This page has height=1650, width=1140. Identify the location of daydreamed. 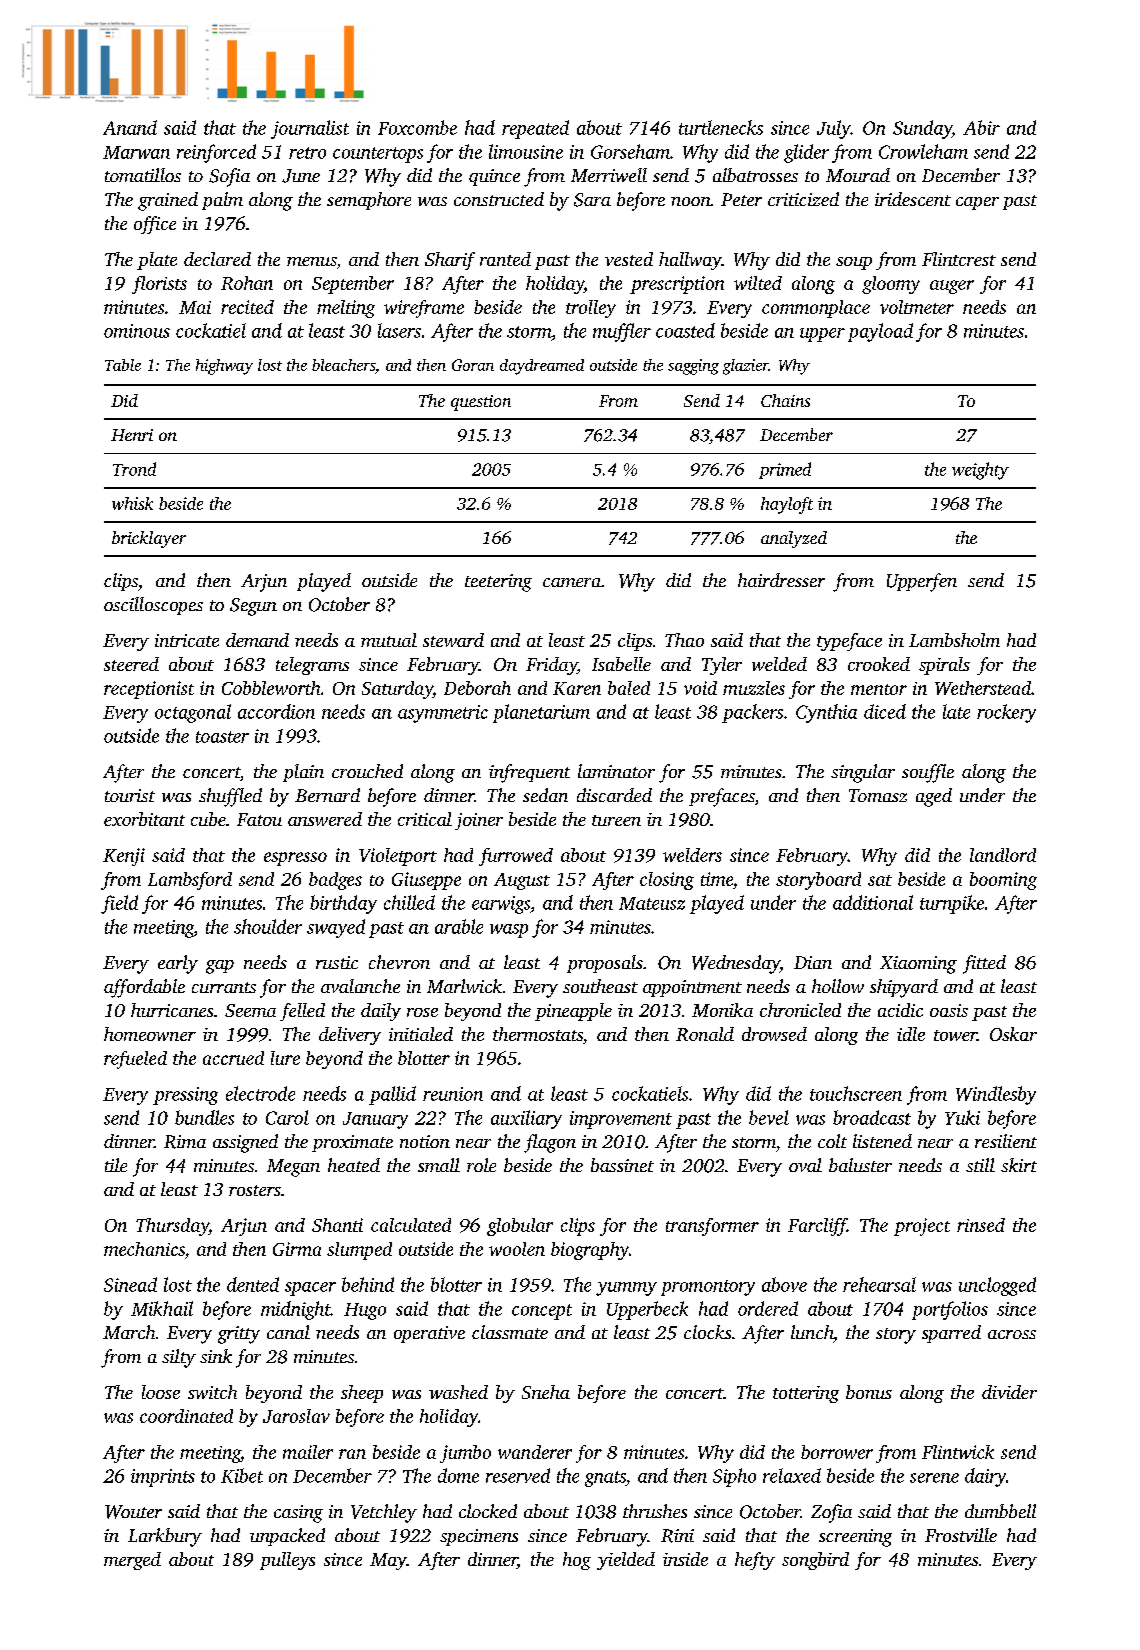
(542, 367).
